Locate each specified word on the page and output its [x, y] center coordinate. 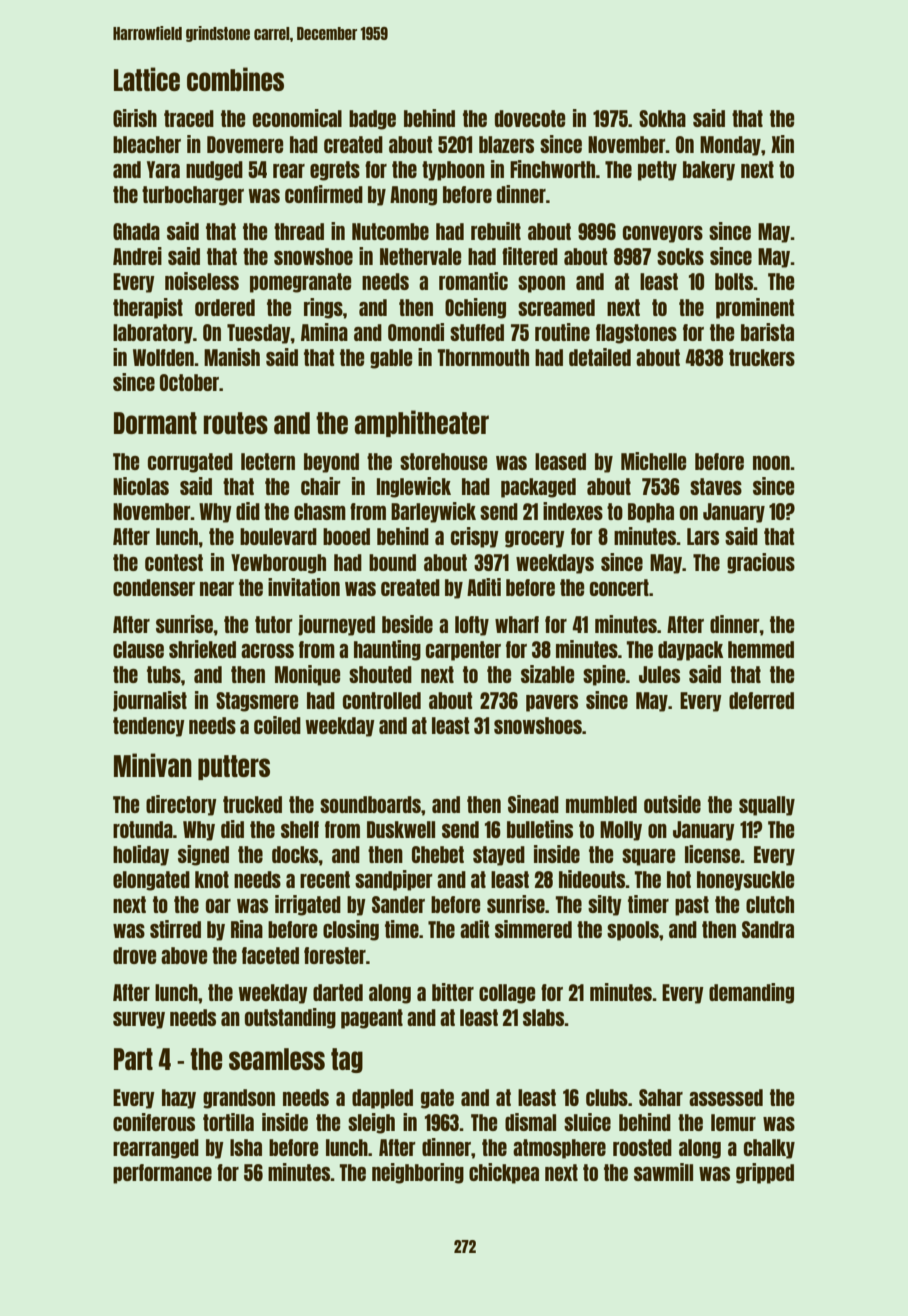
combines [235, 79]
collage [507, 994]
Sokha [662, 118]
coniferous [154, 1122]
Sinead [533, 804]
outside [672, 804]
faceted [270, 955]
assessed [726, 1097]
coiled [277, 725]
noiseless [202, 281]
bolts [734, 281]
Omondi [416, 332]
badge [372, 120]
